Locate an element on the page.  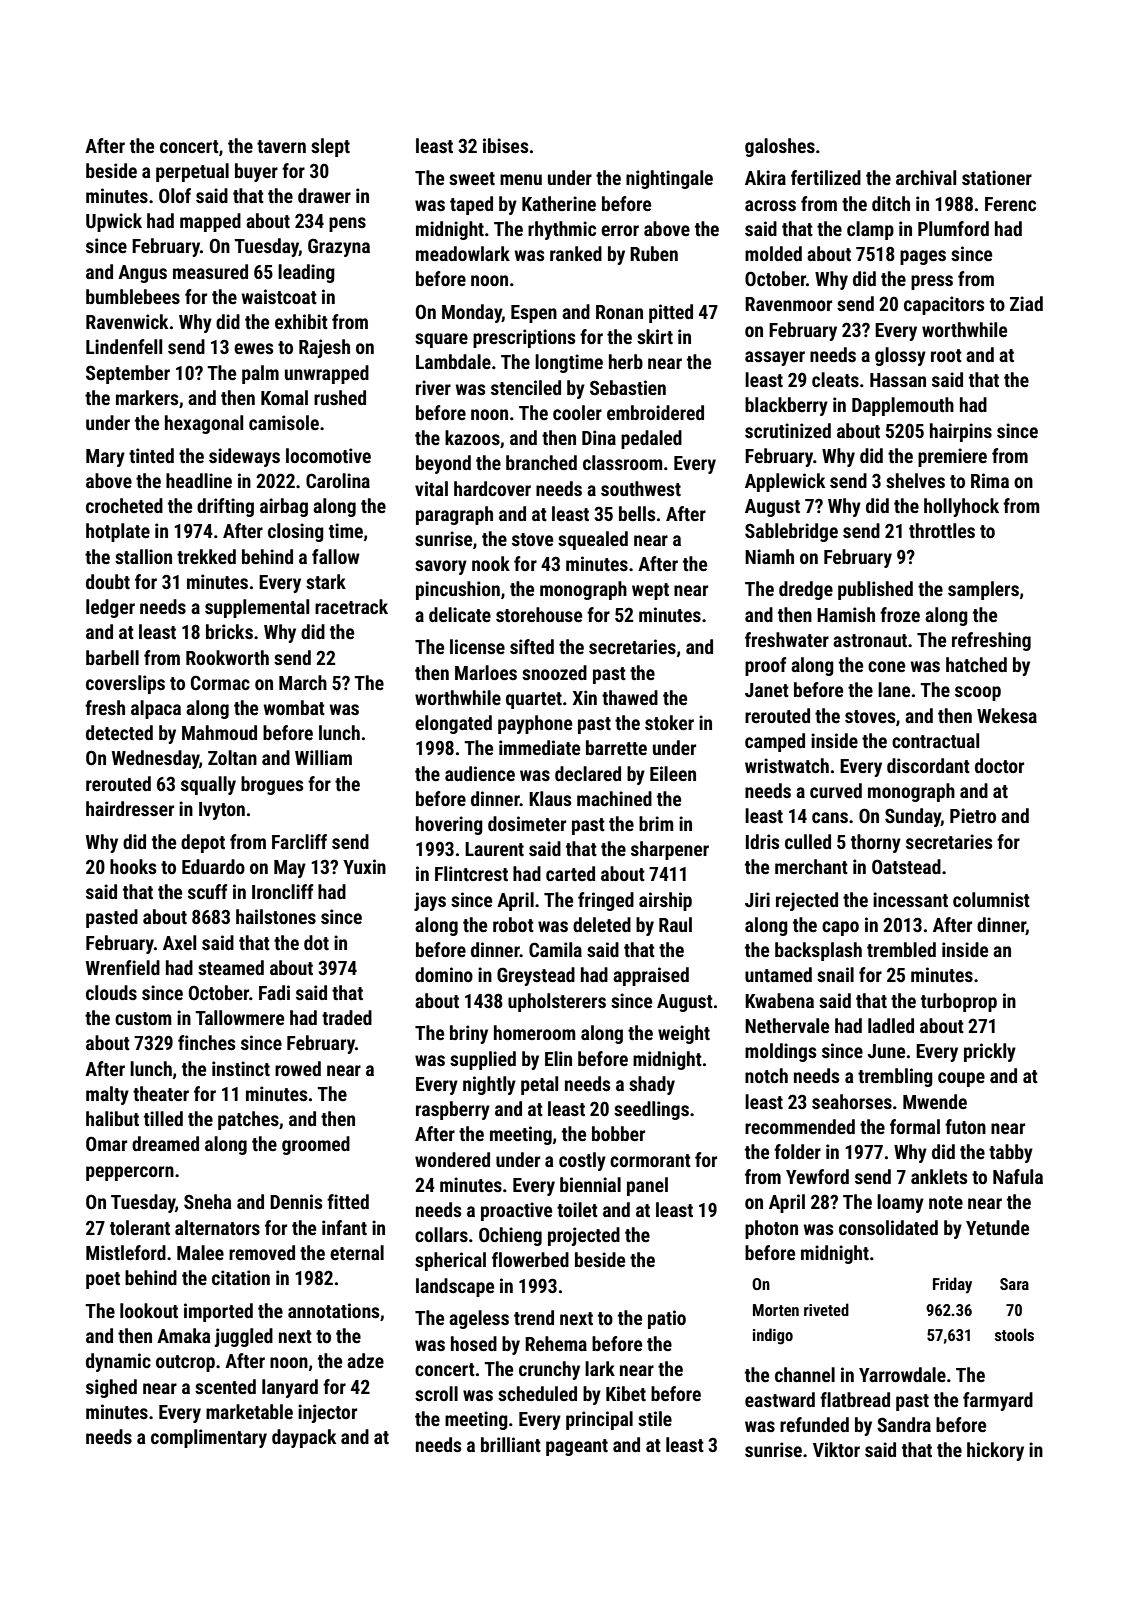
tabby is located at coordinates (1011, 1153).
